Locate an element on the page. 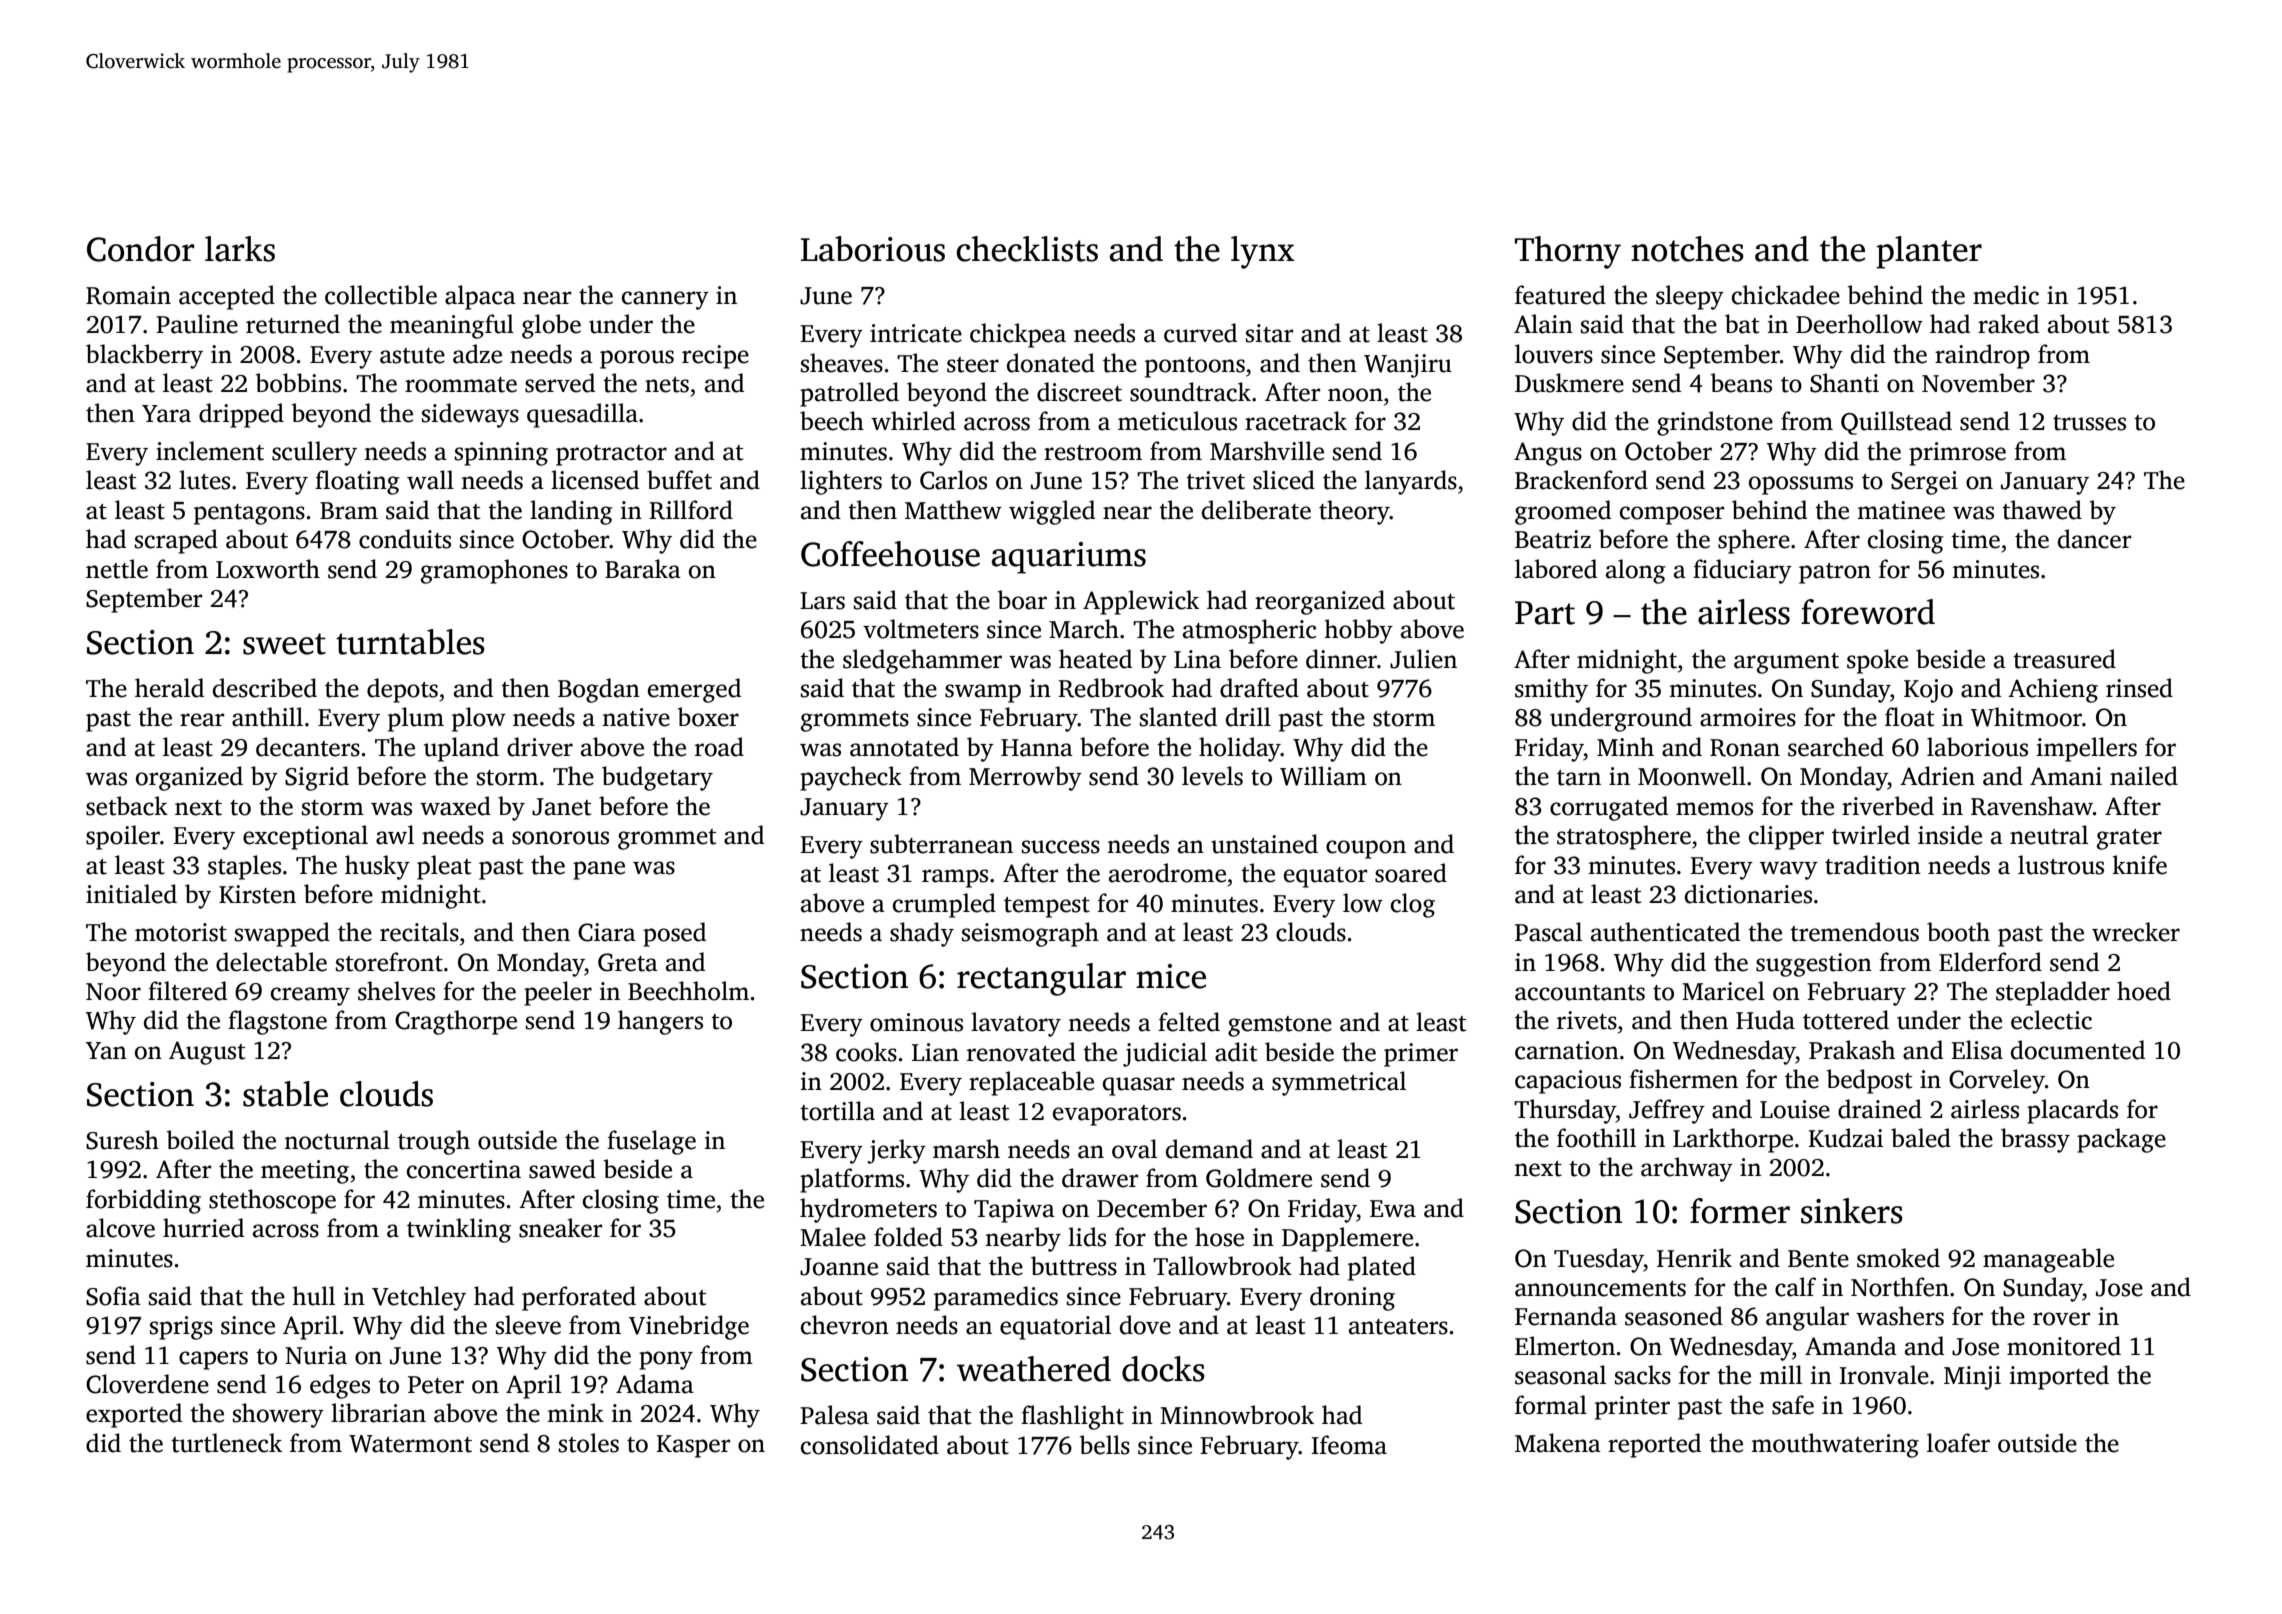 Image resolution: width=2282 pixels, height=1614 pixels. blackberry is located at coordinates (144, 356).
